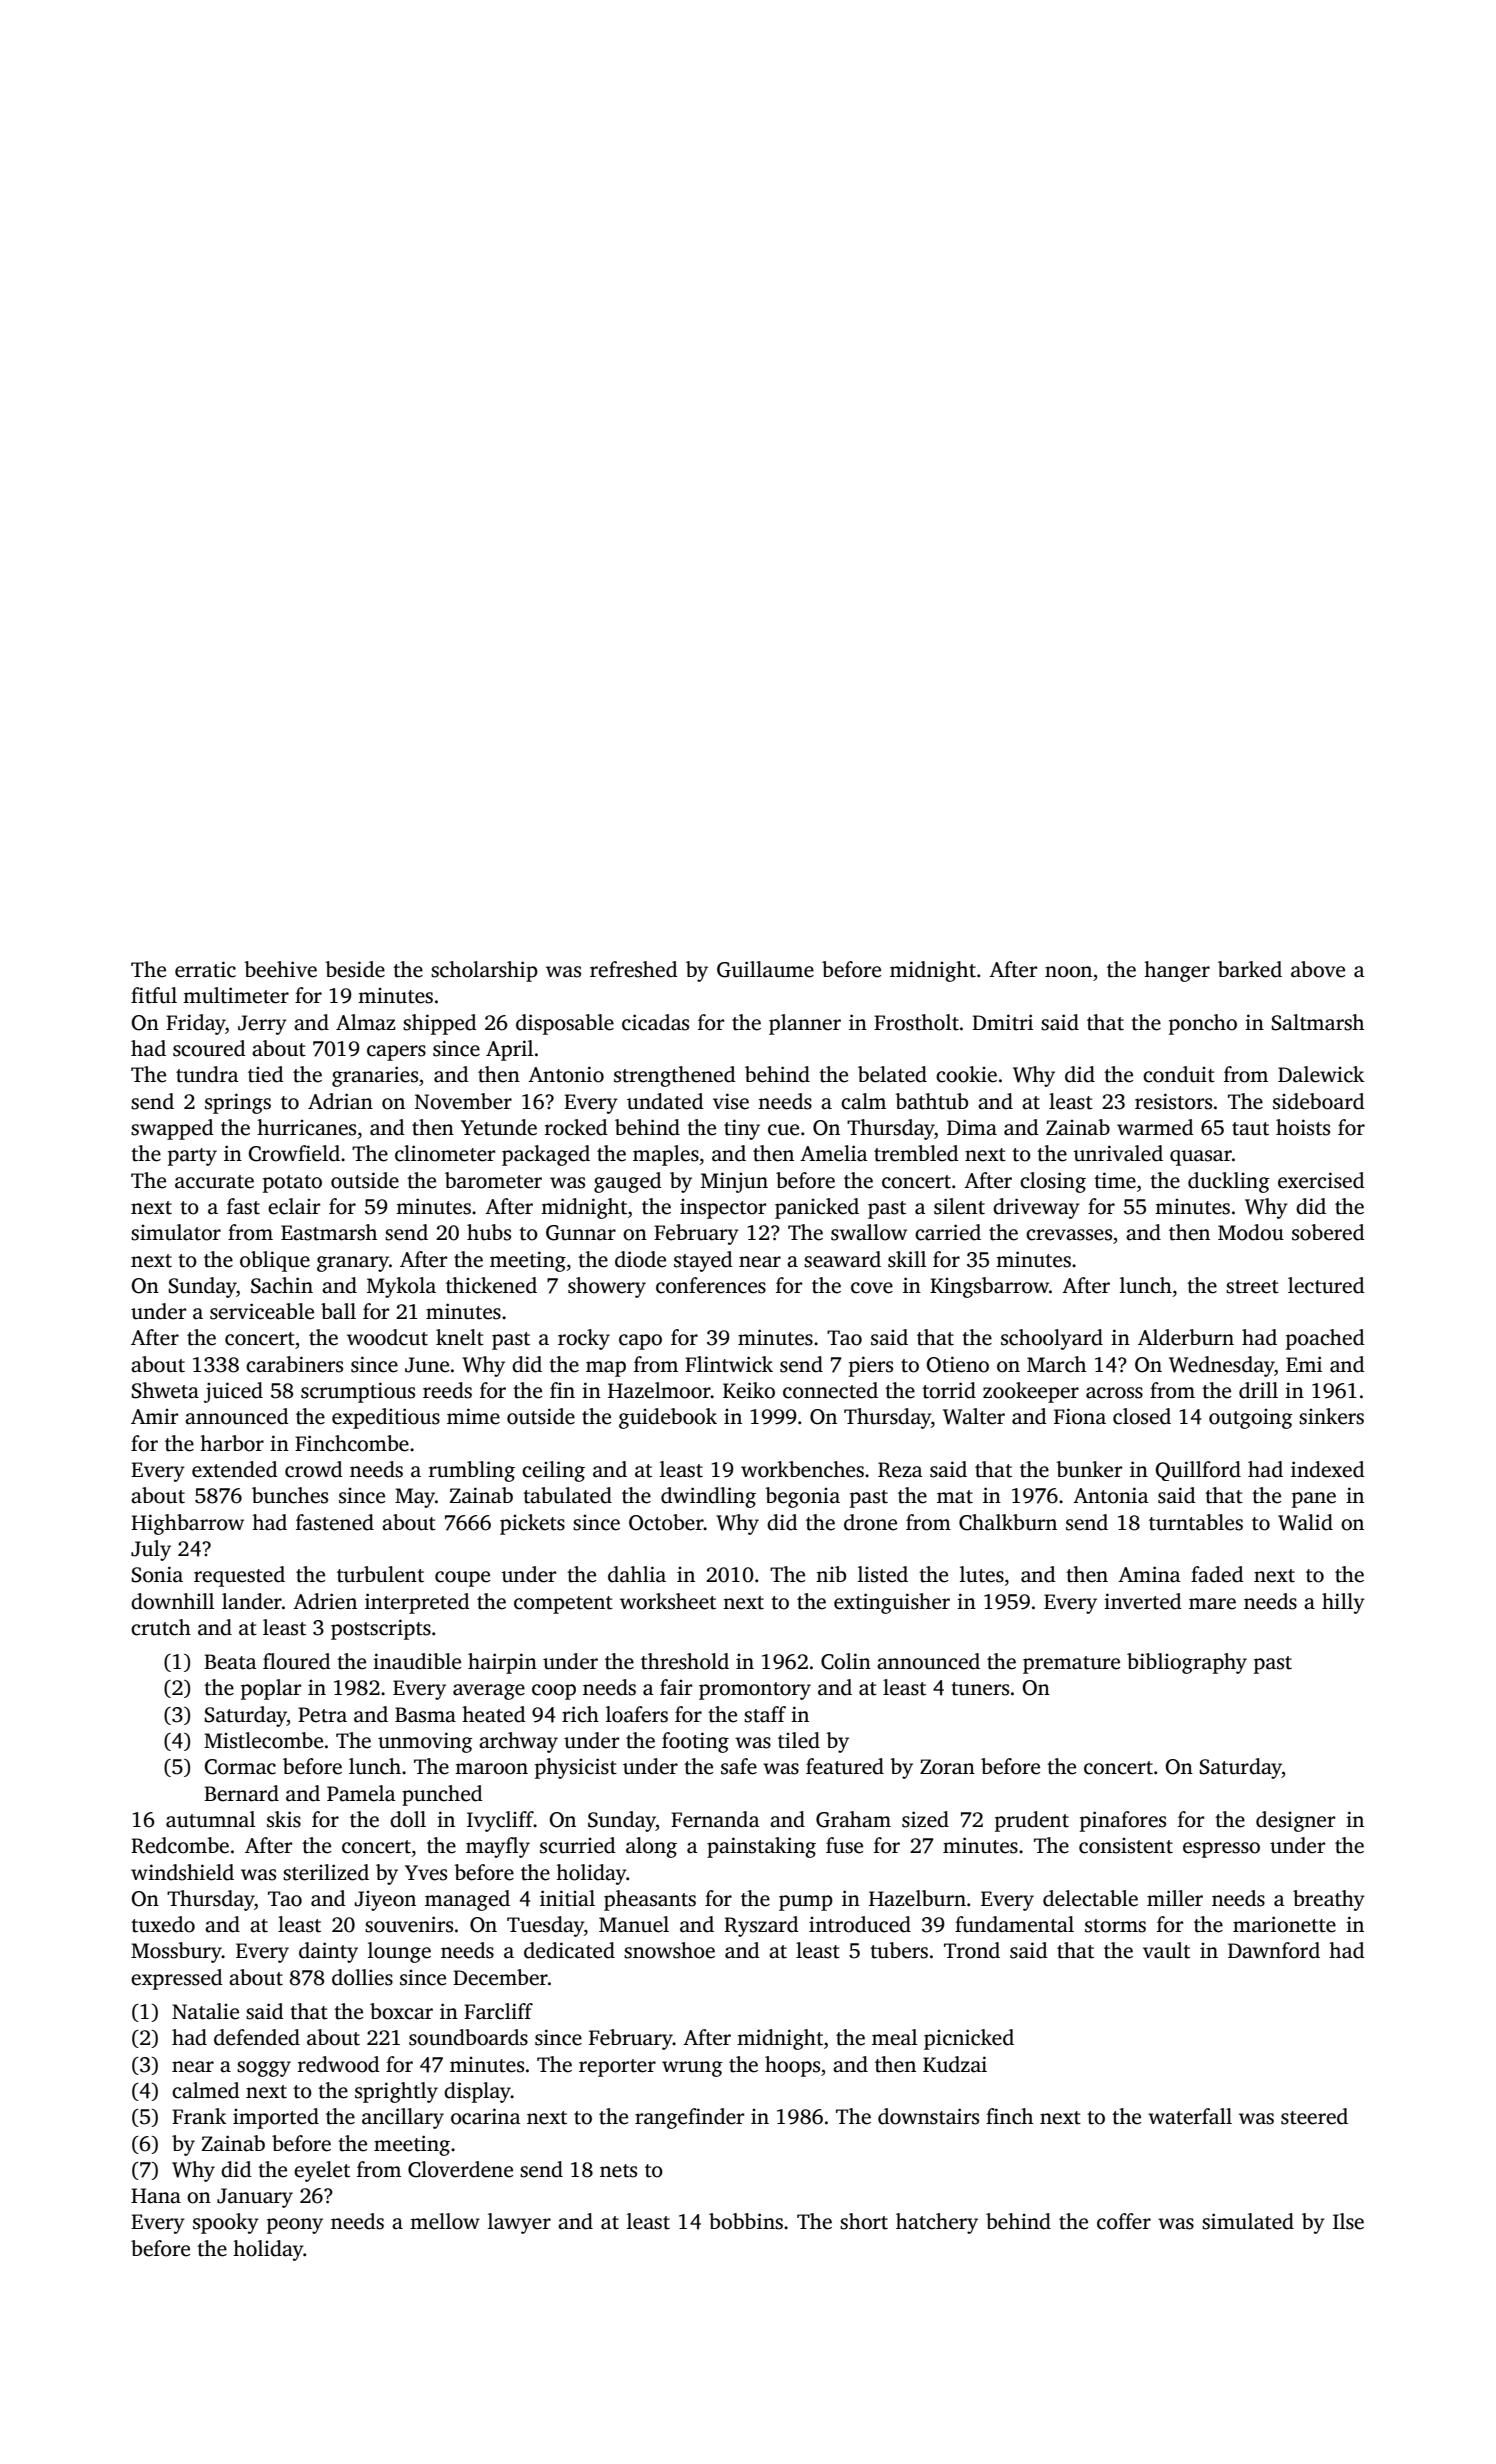 This screenshot has width=1496, height=2464. I want to click on scholarship, so click(484, 971).
